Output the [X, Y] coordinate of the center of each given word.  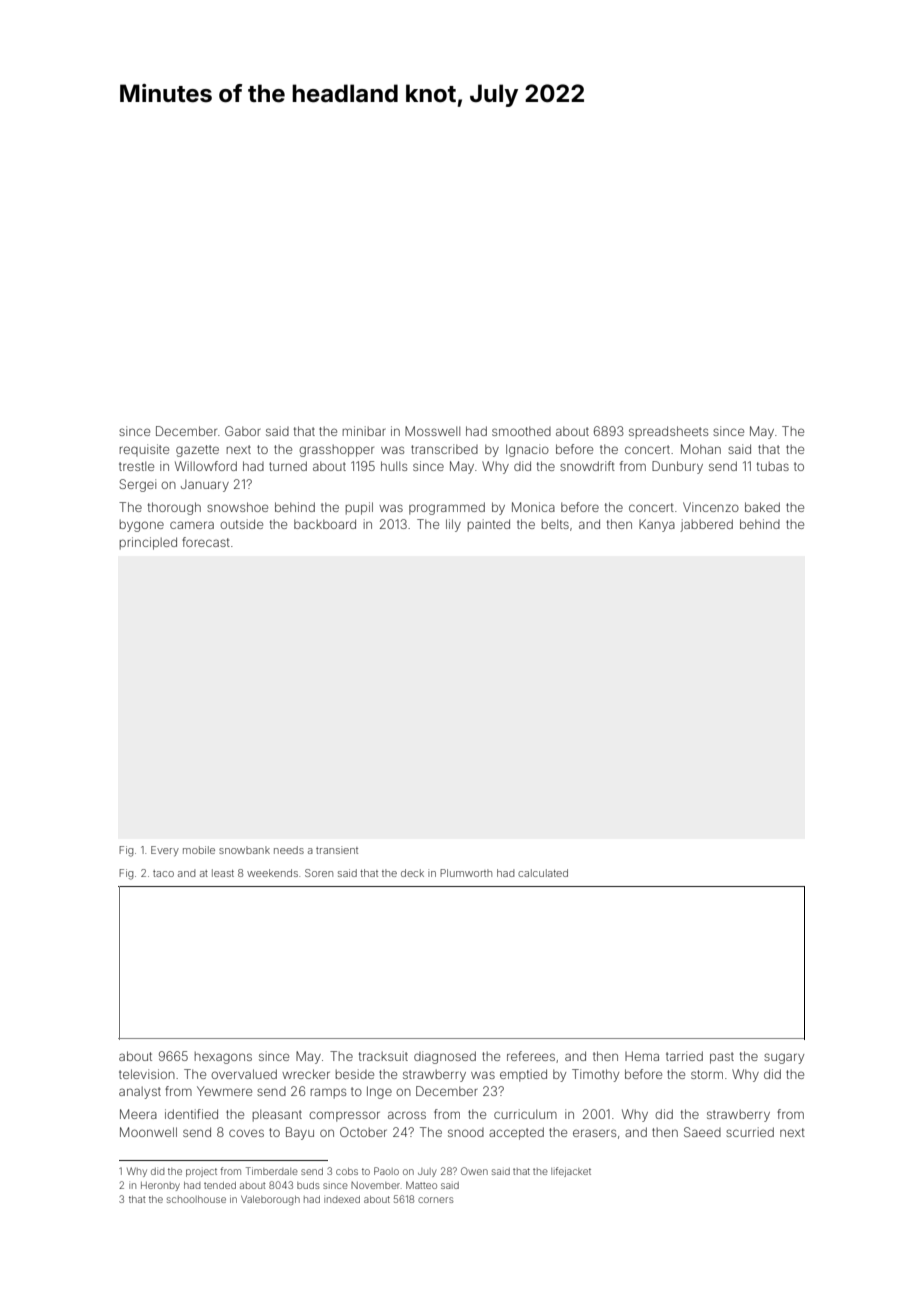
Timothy [595, 1075]
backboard [325, 524]
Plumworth [466, 873]
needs [289, 850]
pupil [359, 508]
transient [337, 850]
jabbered [706, 525]
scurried [750, 1132]
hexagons [223, 1057]
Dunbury [677, 467]
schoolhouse [196, 1199]
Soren [319, 873]
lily [453, 525]
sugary [784, 1058]
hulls [394, 466]
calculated [543, 873]
